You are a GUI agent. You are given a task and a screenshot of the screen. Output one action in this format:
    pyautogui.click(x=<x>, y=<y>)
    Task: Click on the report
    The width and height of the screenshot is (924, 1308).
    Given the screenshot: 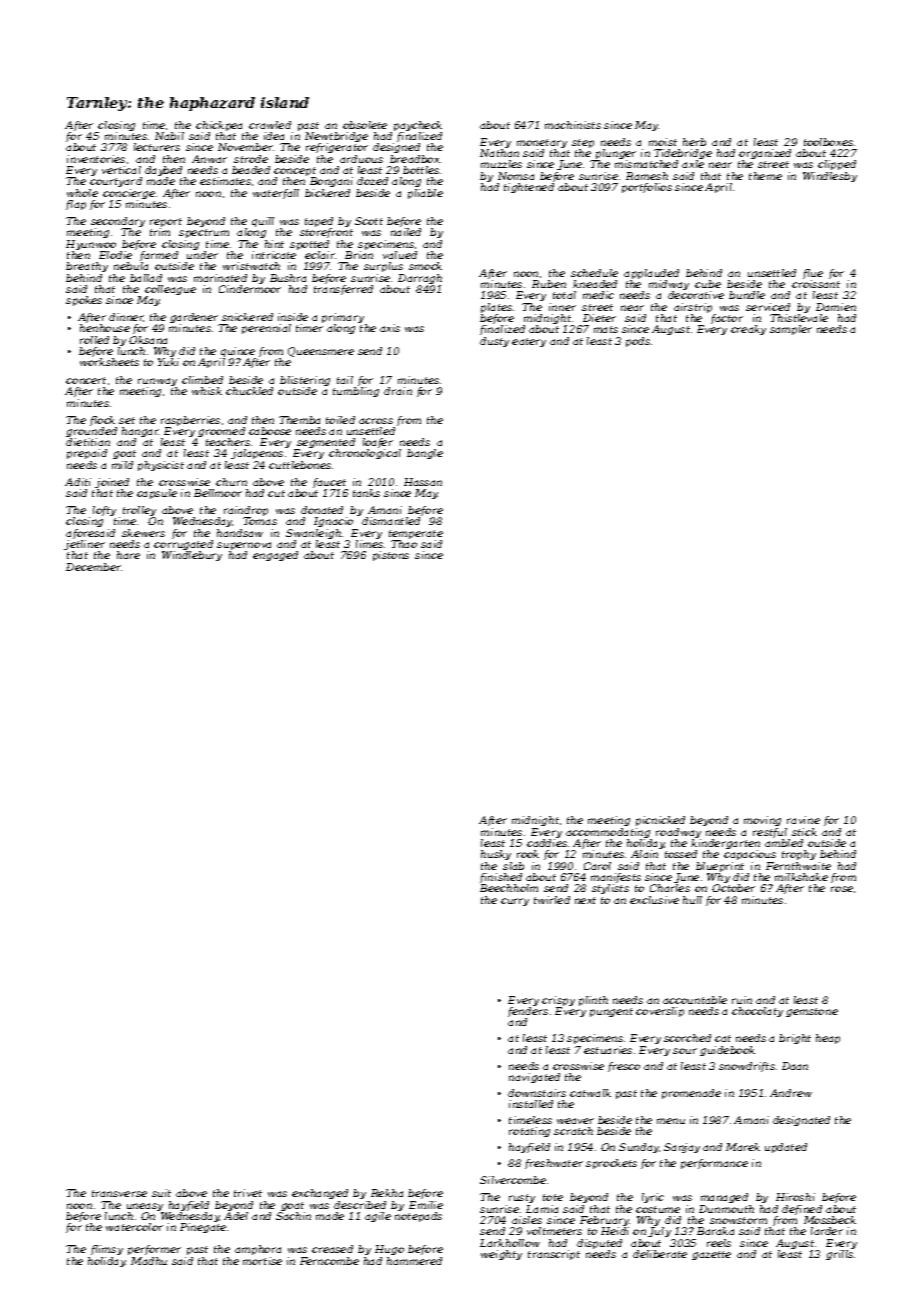 What is the action you would take?
    pyautogui.click(x=166, y=222)
